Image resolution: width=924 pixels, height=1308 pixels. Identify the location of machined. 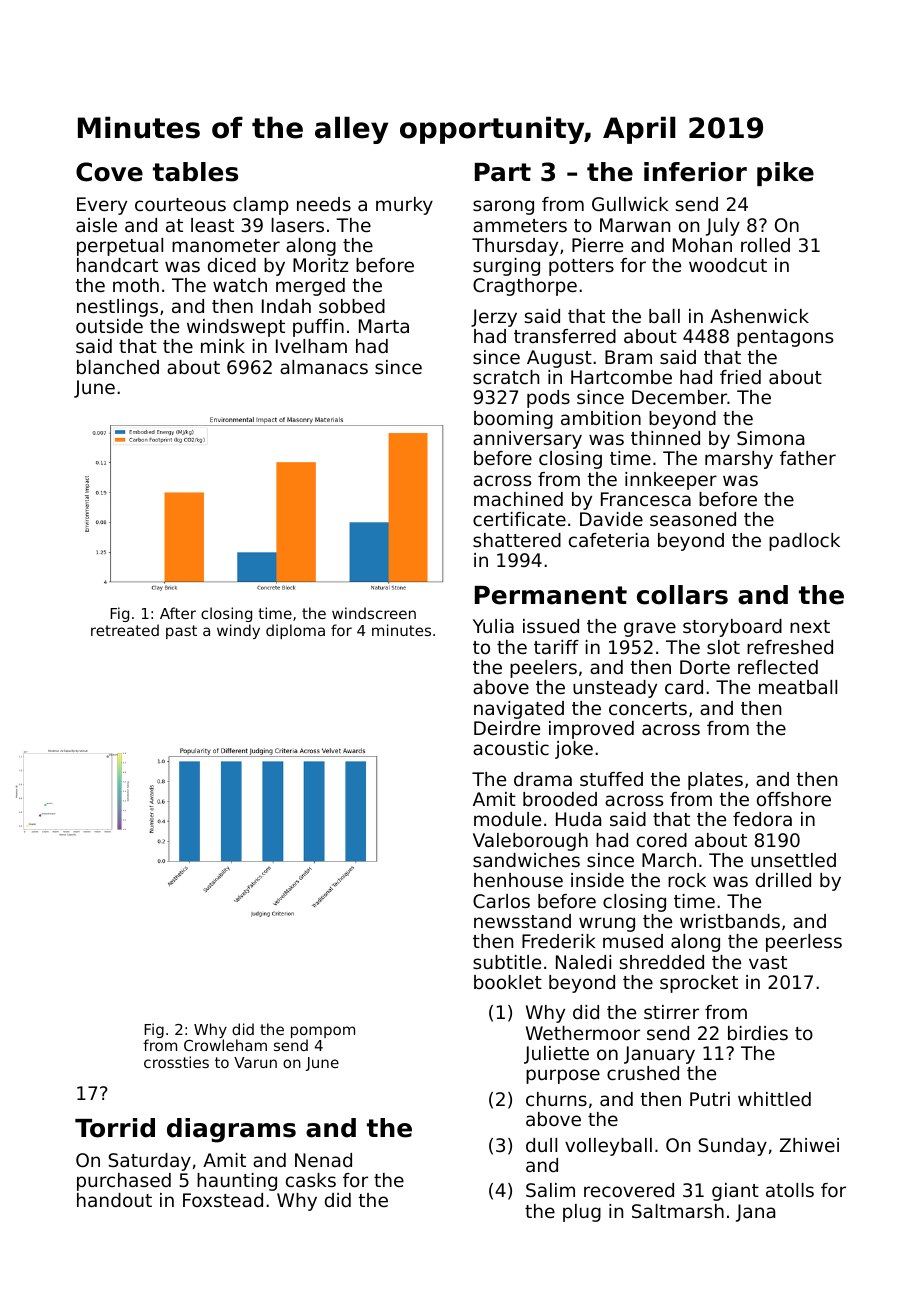
(518, 499).
